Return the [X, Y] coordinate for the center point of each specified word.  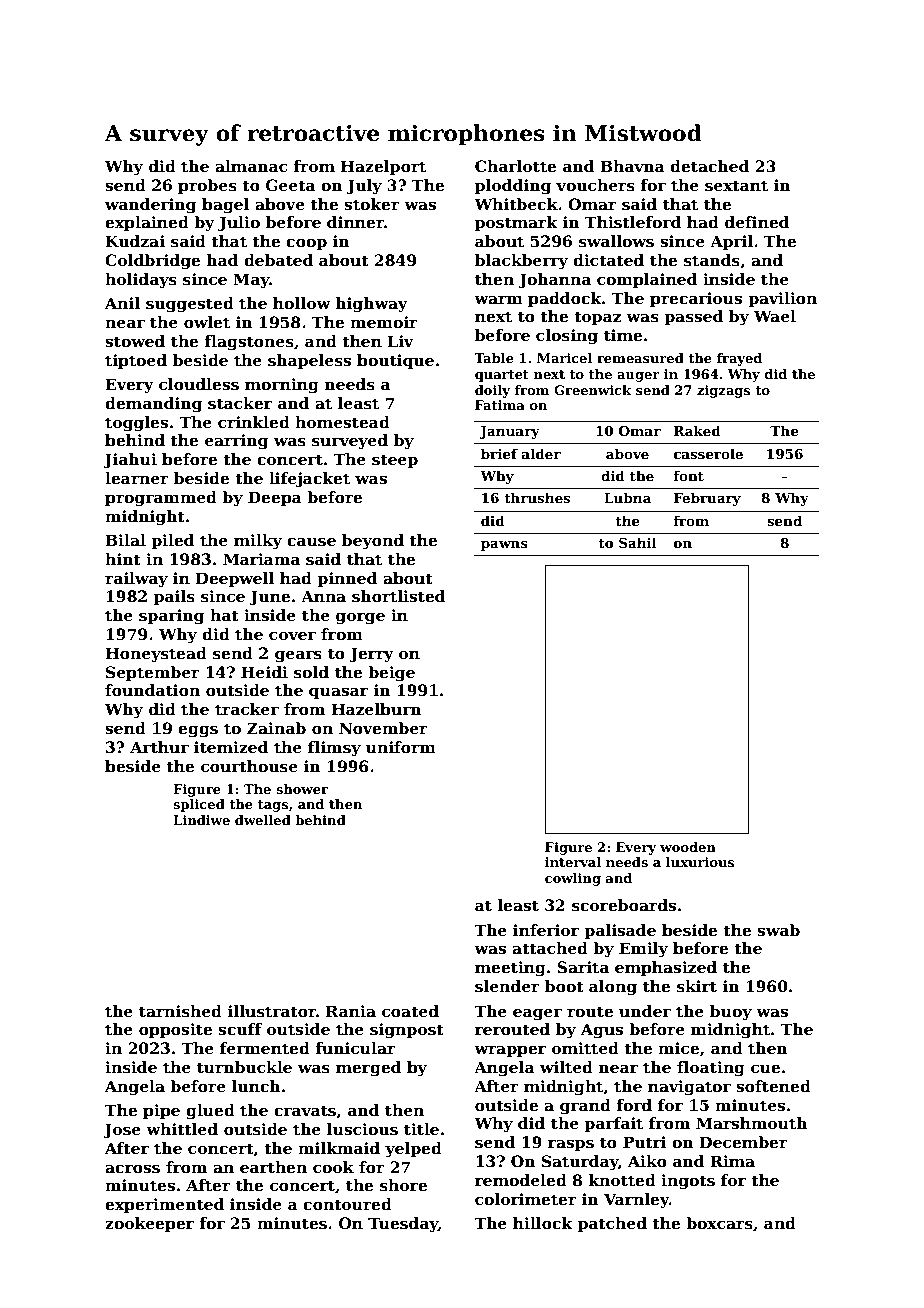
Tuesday [403, 1225]
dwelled [263, 820]
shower [302, 789]
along [613, 988]
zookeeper [149, 1224]
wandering [150, 206]
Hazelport [383, 167]
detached [709, 166]
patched [612, 1224]
